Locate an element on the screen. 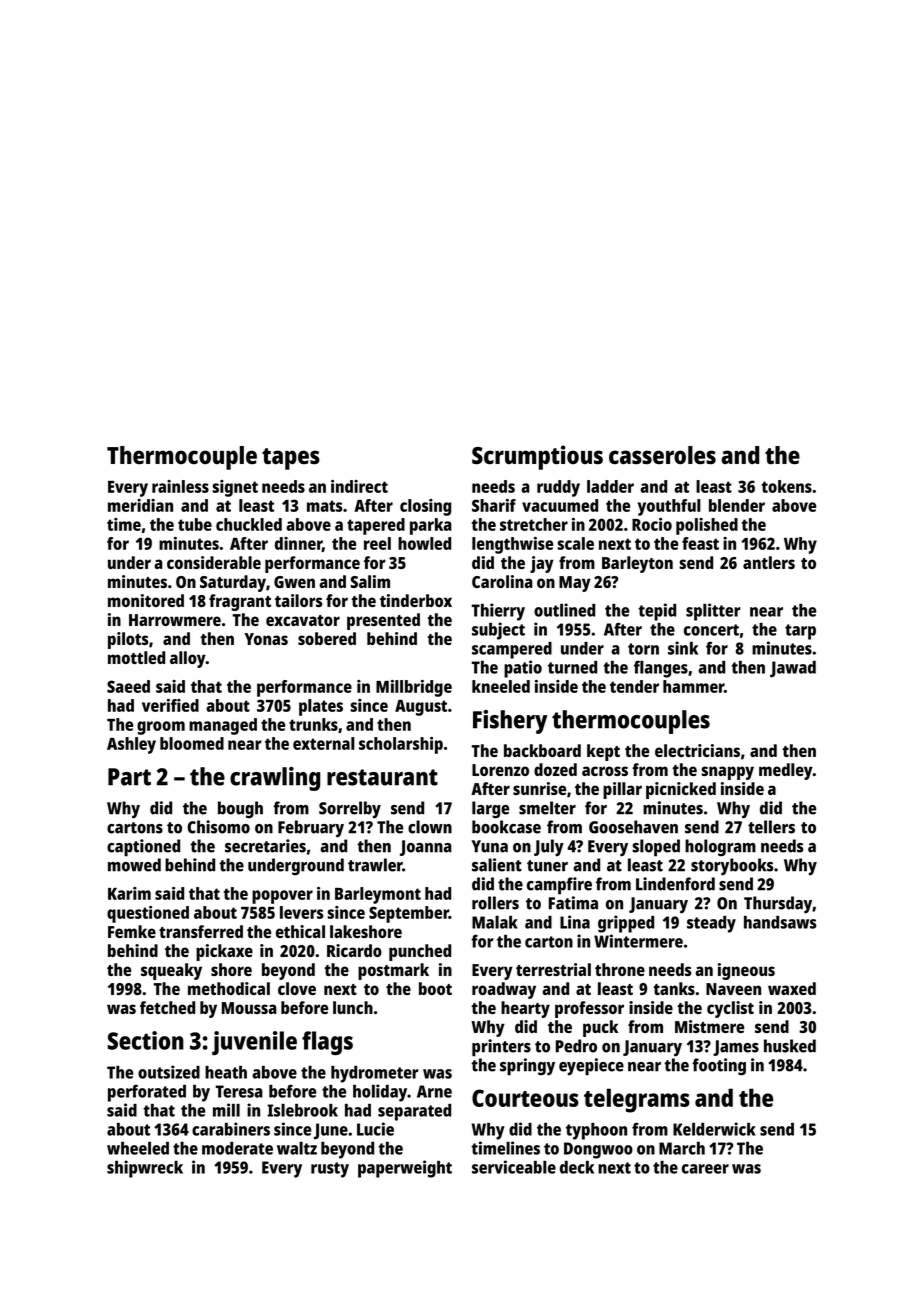 The height and width of the screenshot is (1308, 924). polished is located at coordinates (707, 526).
